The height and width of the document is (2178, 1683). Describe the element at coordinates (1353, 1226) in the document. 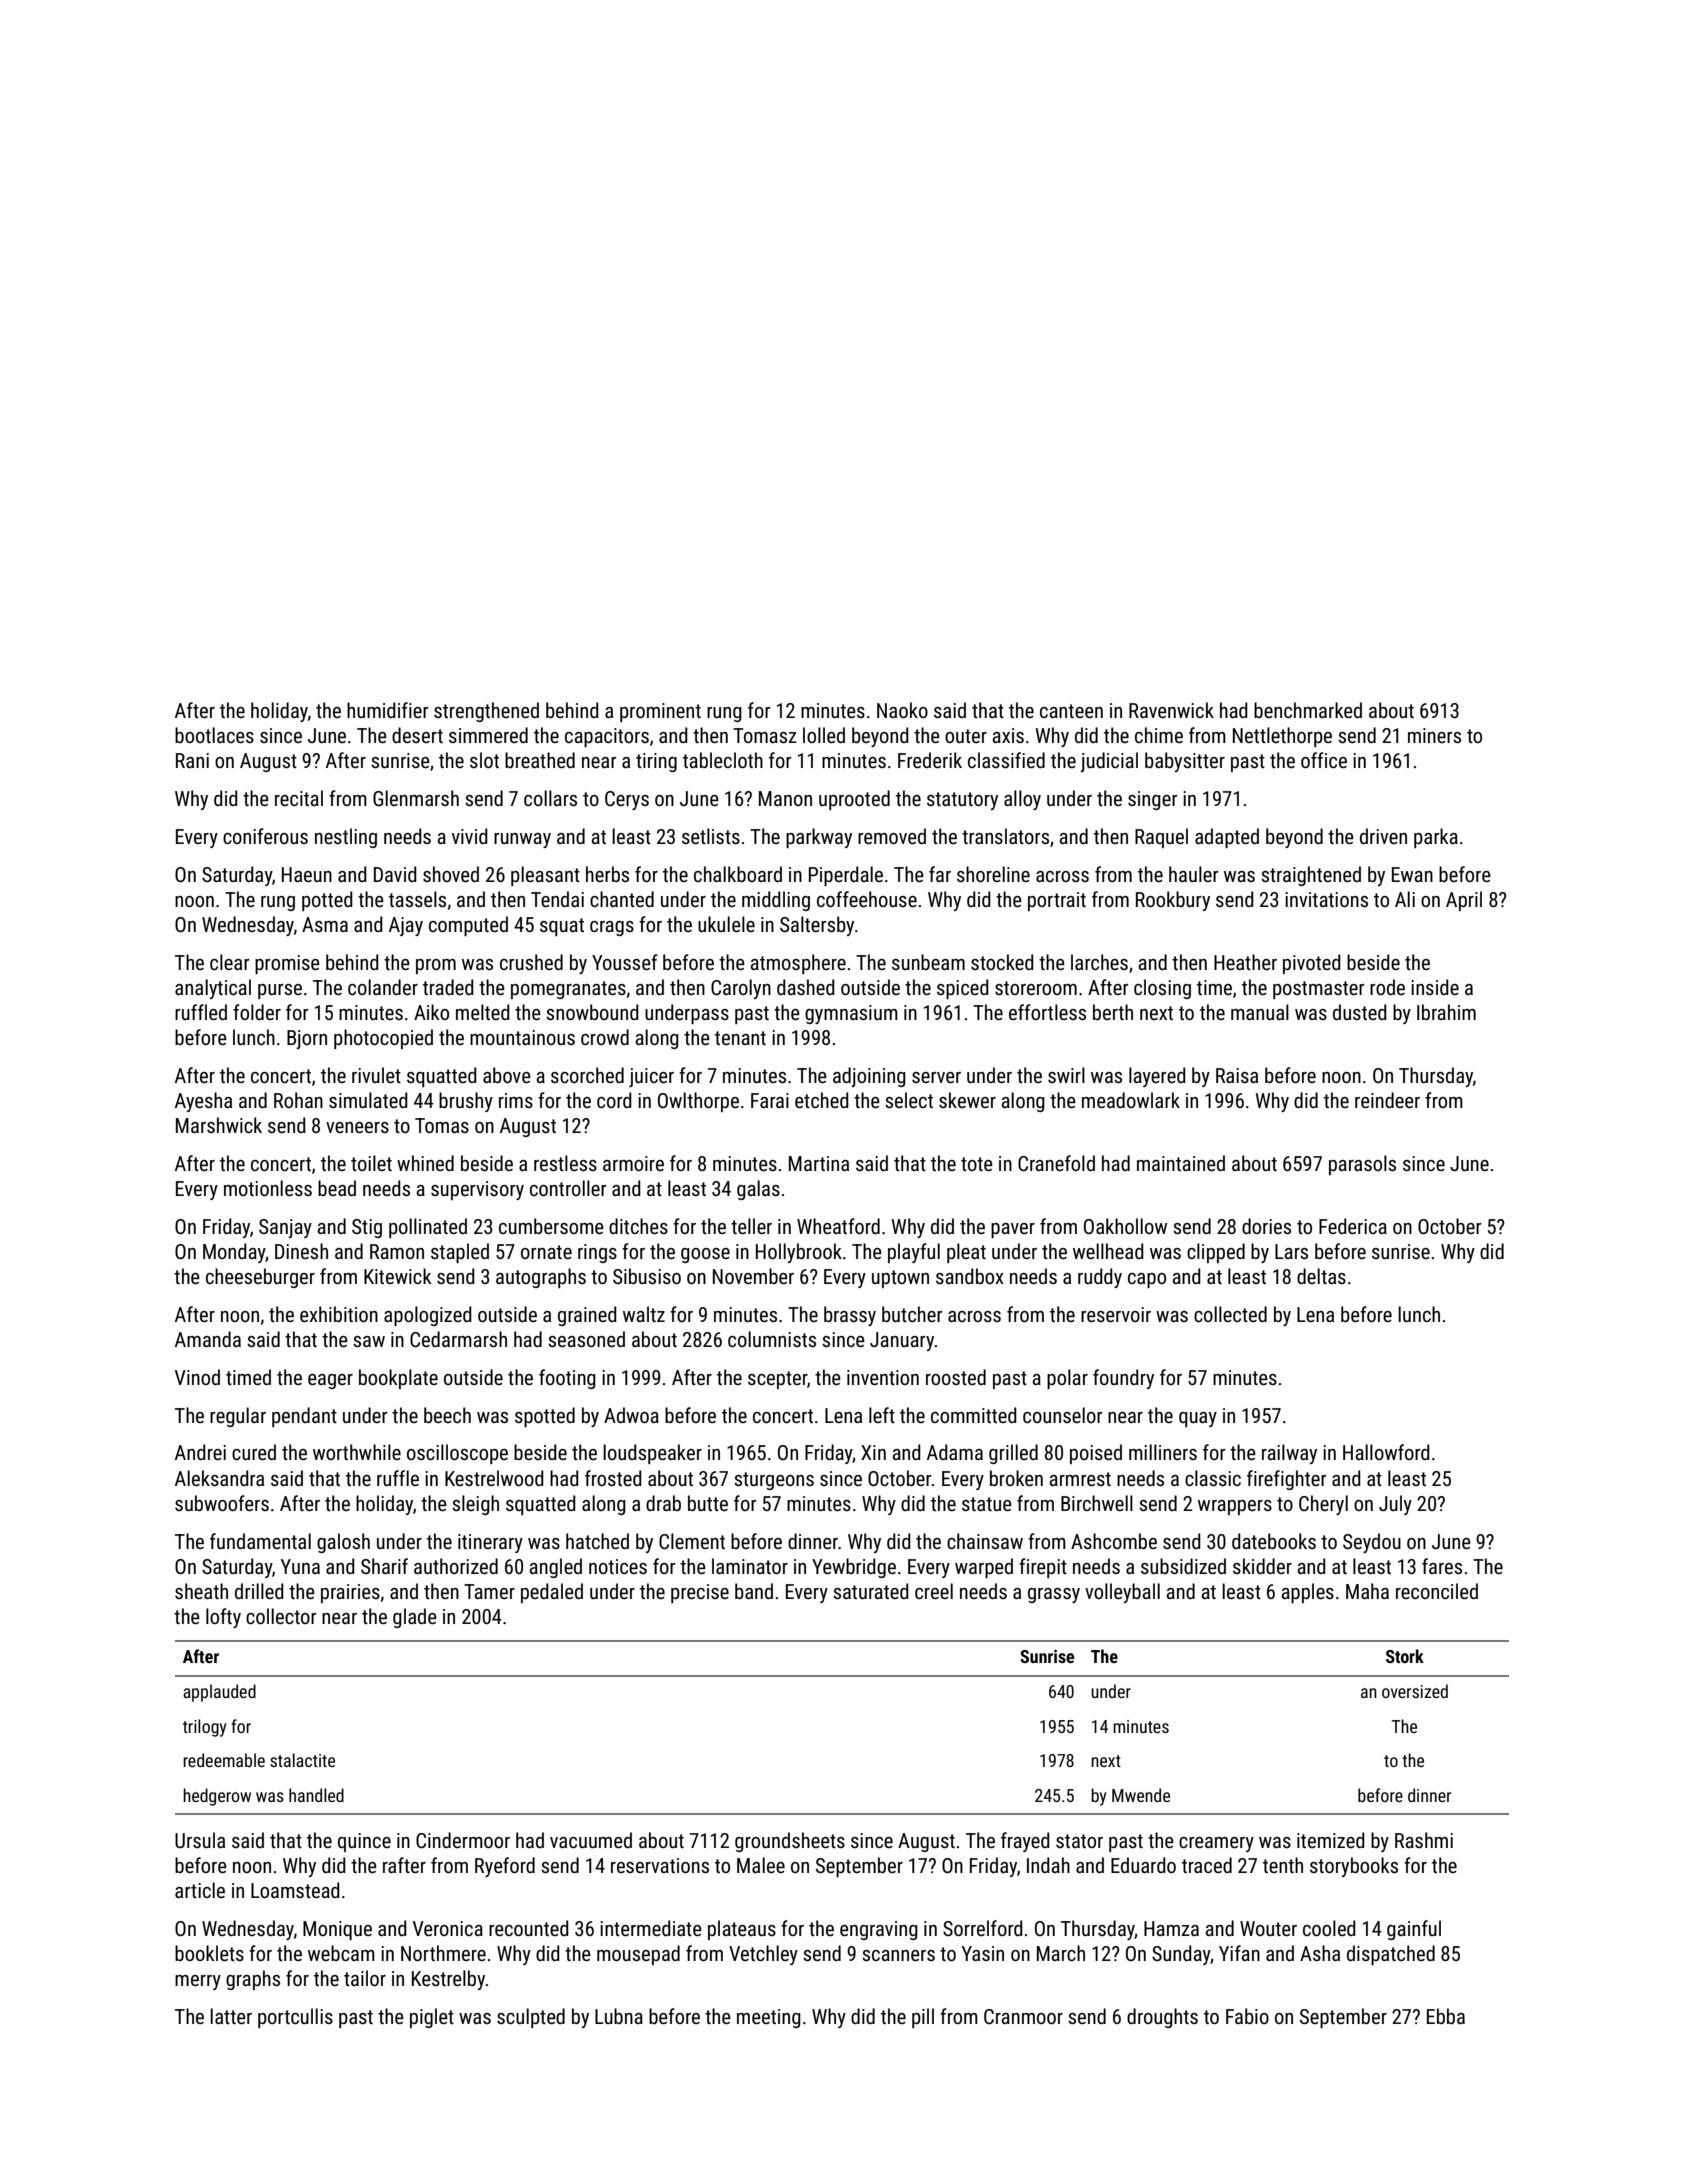

I see `Federica` at that location.
